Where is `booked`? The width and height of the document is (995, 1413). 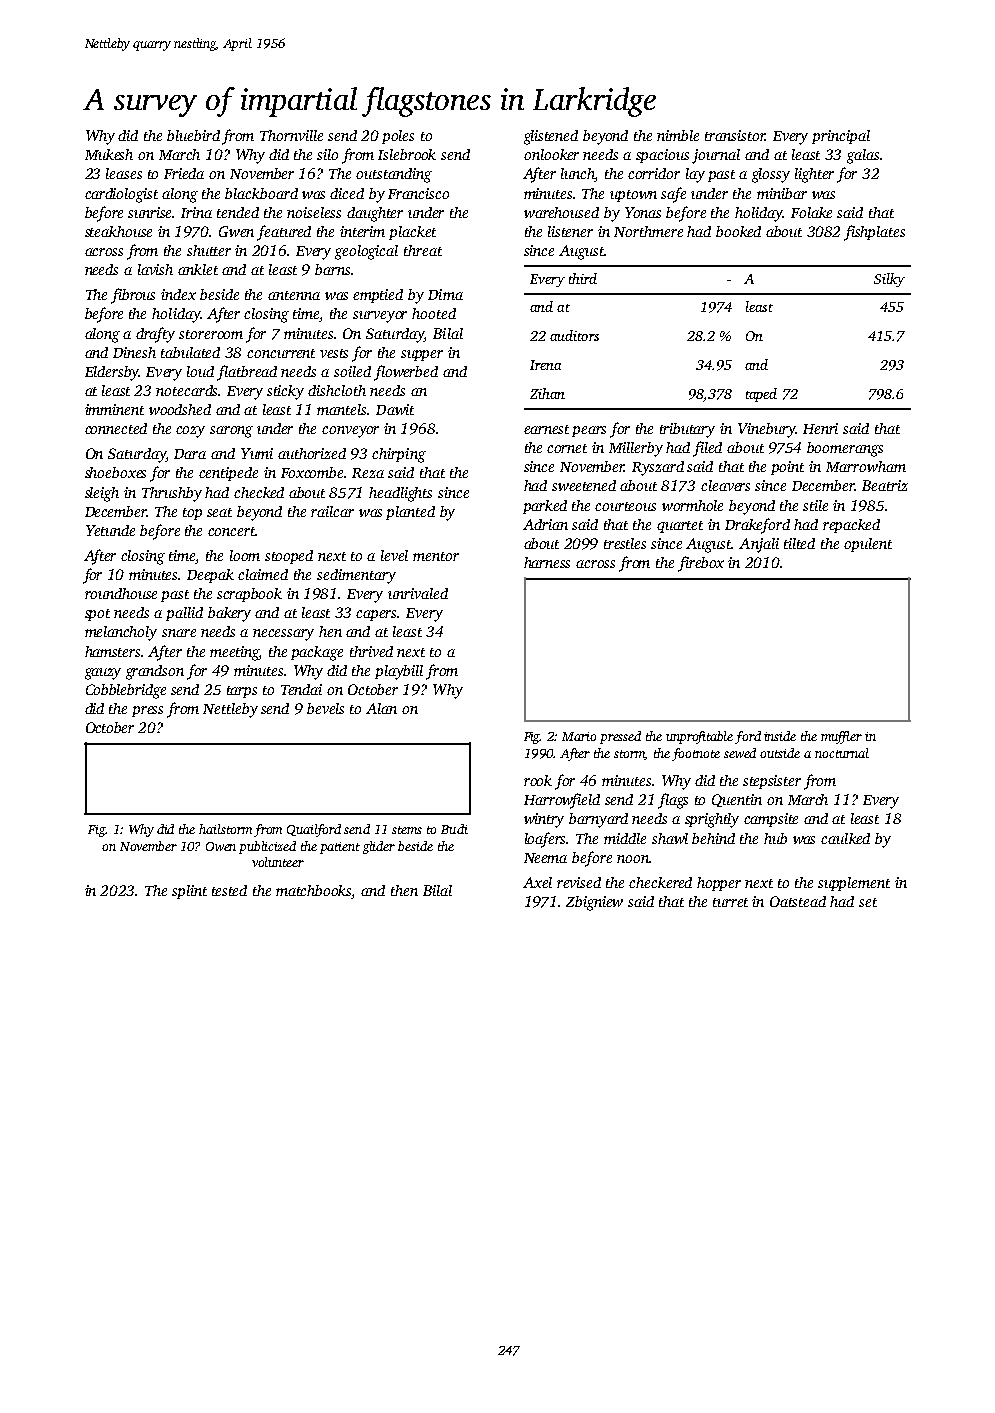
booked is located at coordinates (738, 231).
